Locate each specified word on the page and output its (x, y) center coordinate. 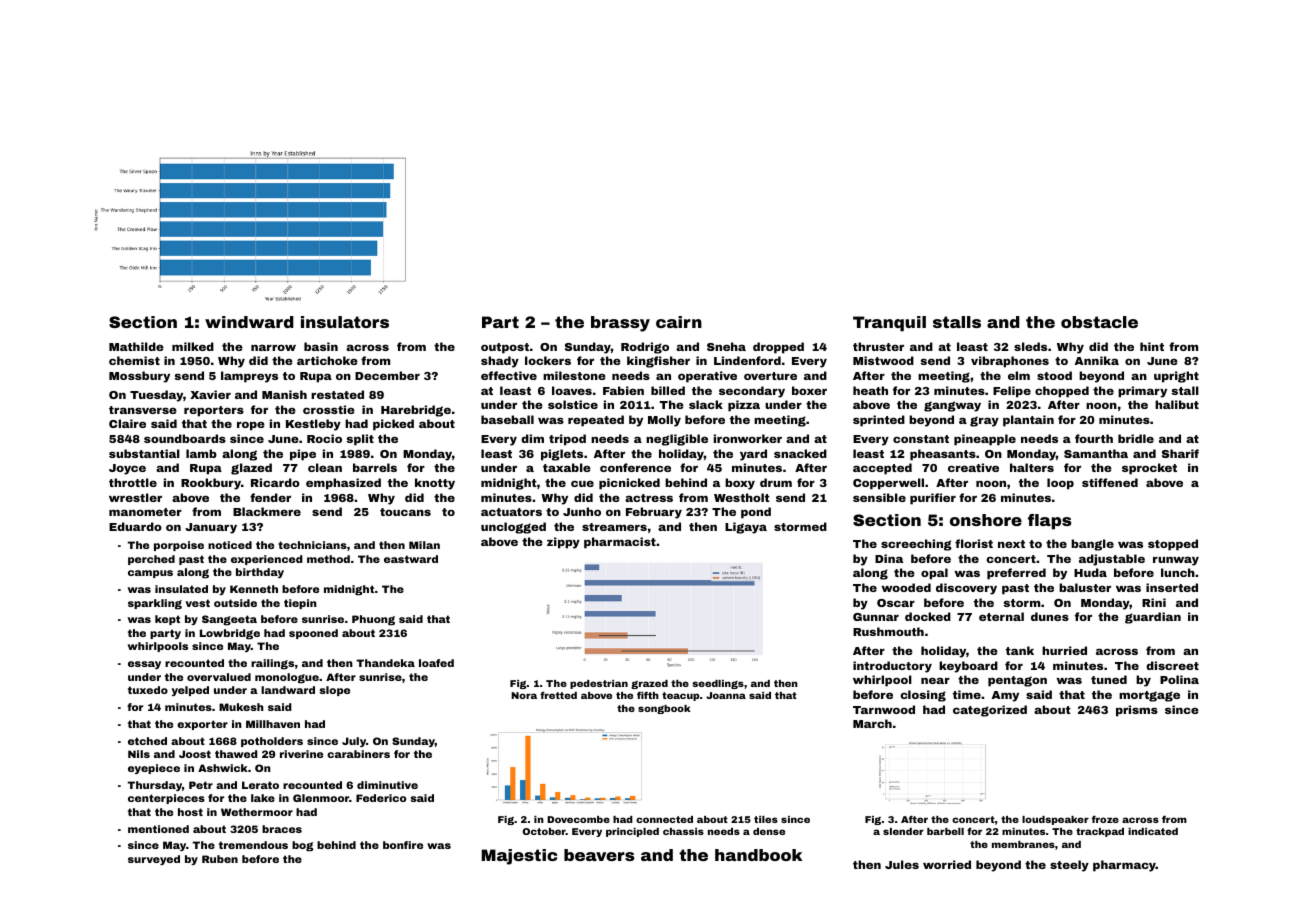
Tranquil (889, 324)
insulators (345, 322)
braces (282, 829)
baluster (1085, 587)
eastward (411, 559)
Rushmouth (888, 631)
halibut (1177, 404)
